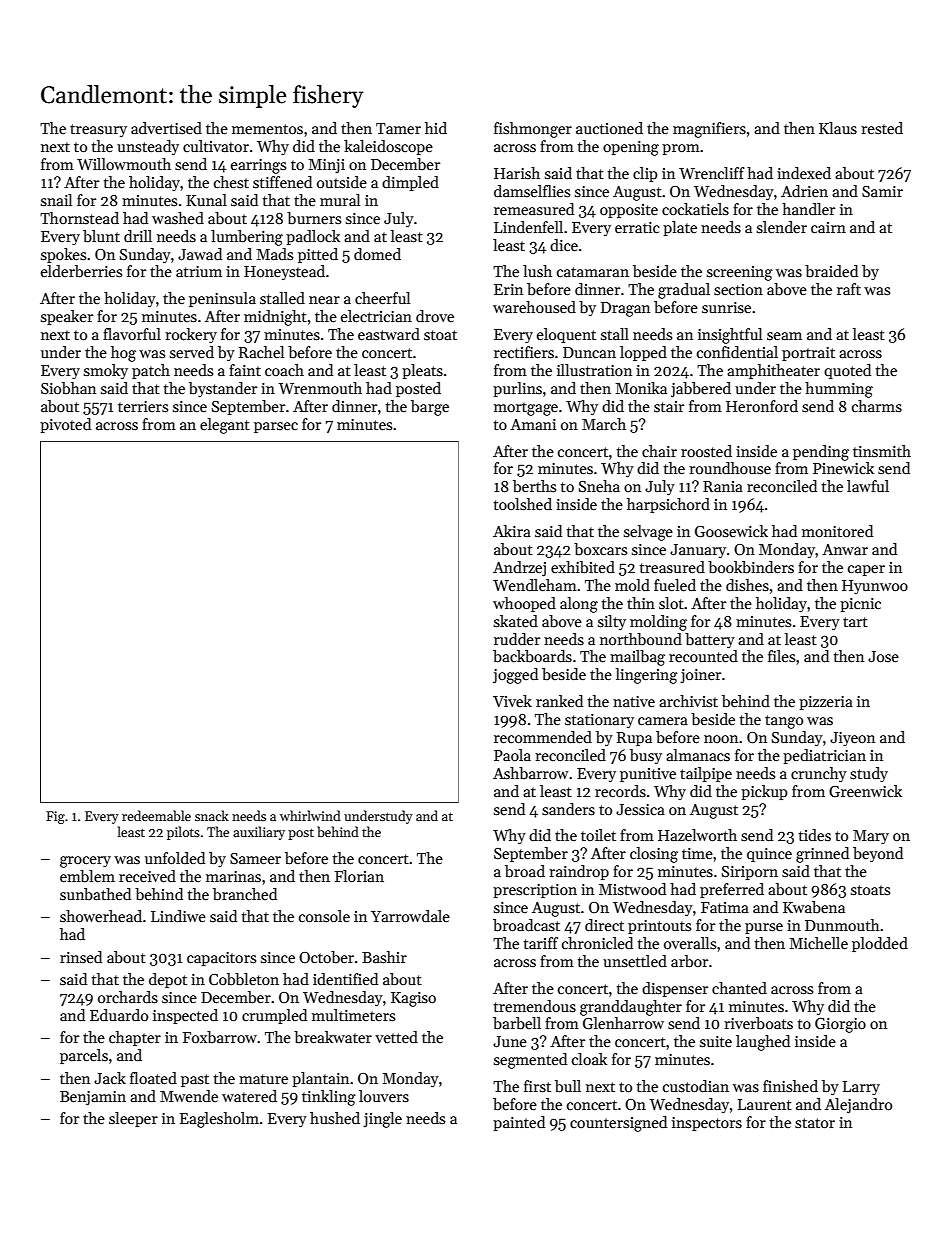 The width and height of the screenshot is (952, 1233). I want to click on atrium, so click(199, 271).
